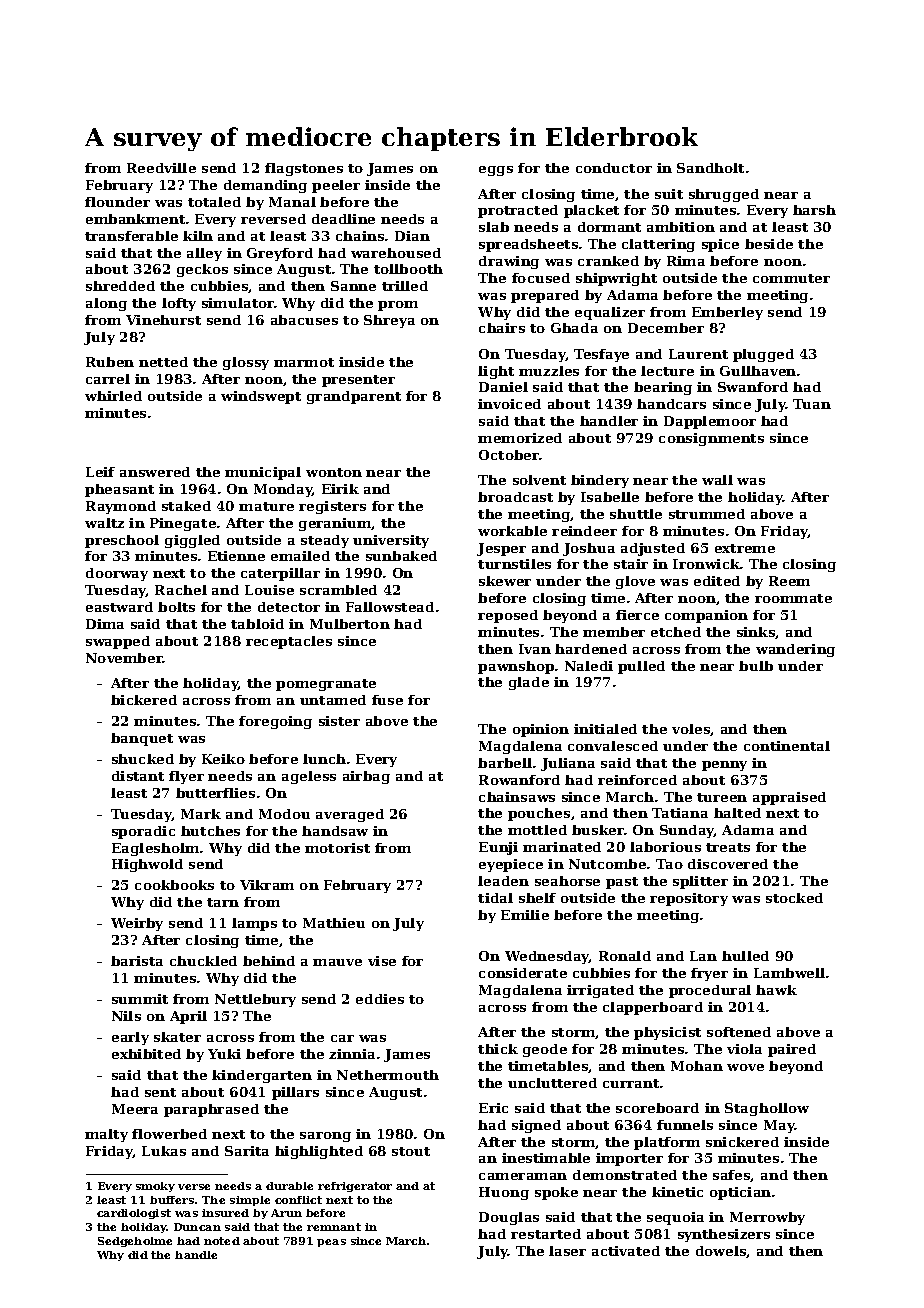  I want to click on cardiologist, so click(134, 1214).
